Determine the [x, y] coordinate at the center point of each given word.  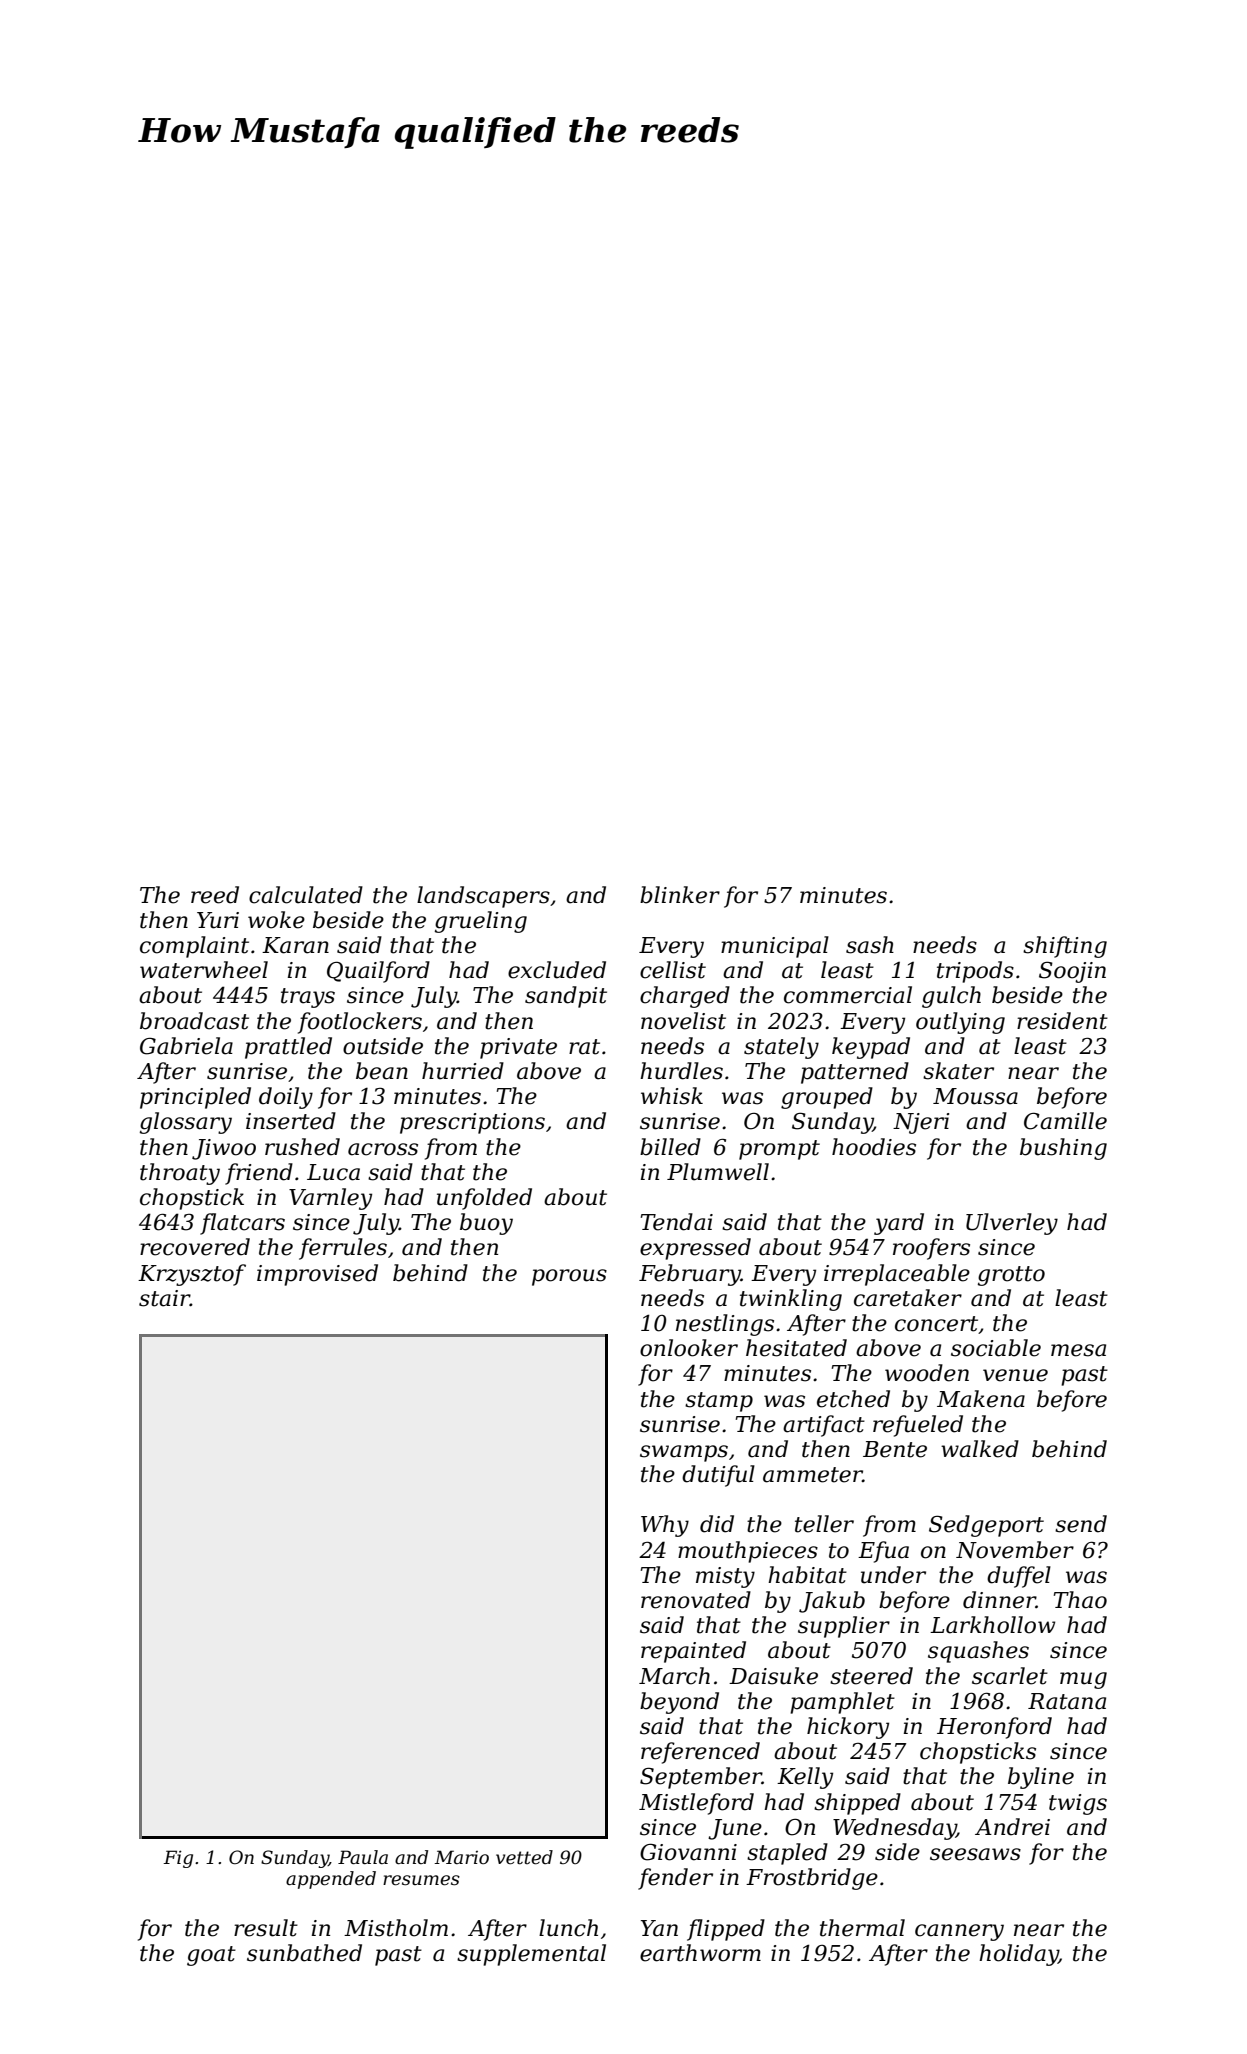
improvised [317, 1275]
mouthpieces [748, 1552]
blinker [680, 895]
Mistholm [396, 1928]
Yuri [218, 920]
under [893, 1575]
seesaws [975, 1854]
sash [870, 945]
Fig [178, 1859]
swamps [684, 1453]
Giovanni [688, 1852]
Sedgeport [986, 1526]
